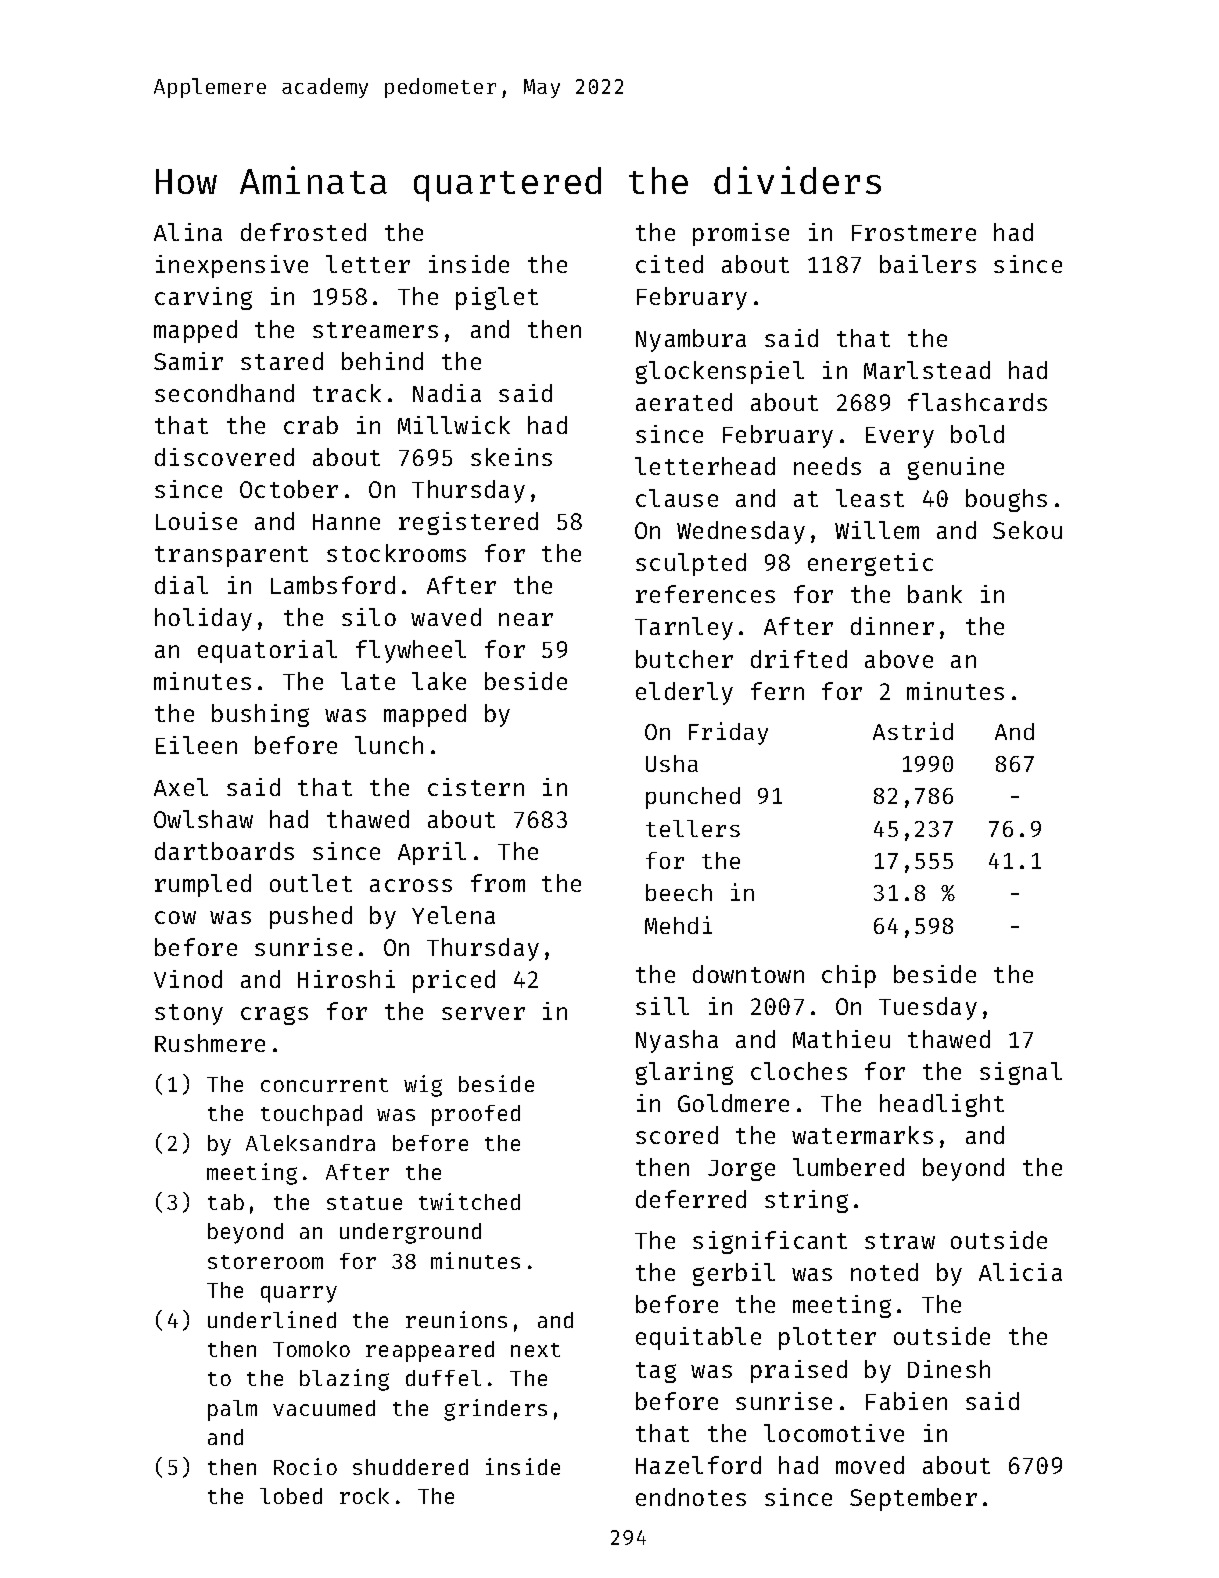 This screenshot has height=1578, width=1219. What do you see at coordinates (928, 264) in the screenshot?
I see `bailers` at bounding box center [928, 264].
